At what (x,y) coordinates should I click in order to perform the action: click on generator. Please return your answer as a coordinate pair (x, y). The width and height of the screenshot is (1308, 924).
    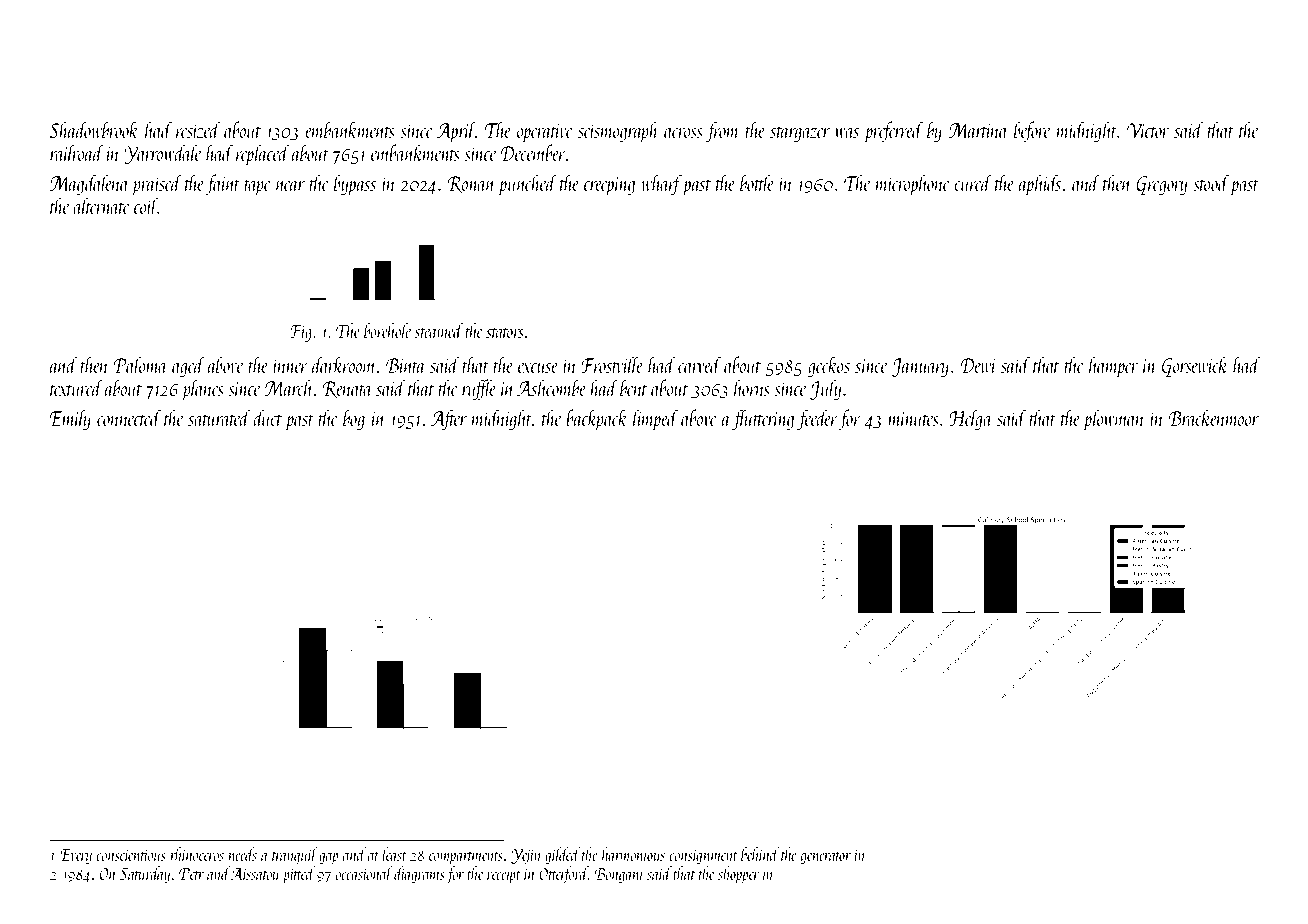
    Looking at the image, I should click on (825, 858).
